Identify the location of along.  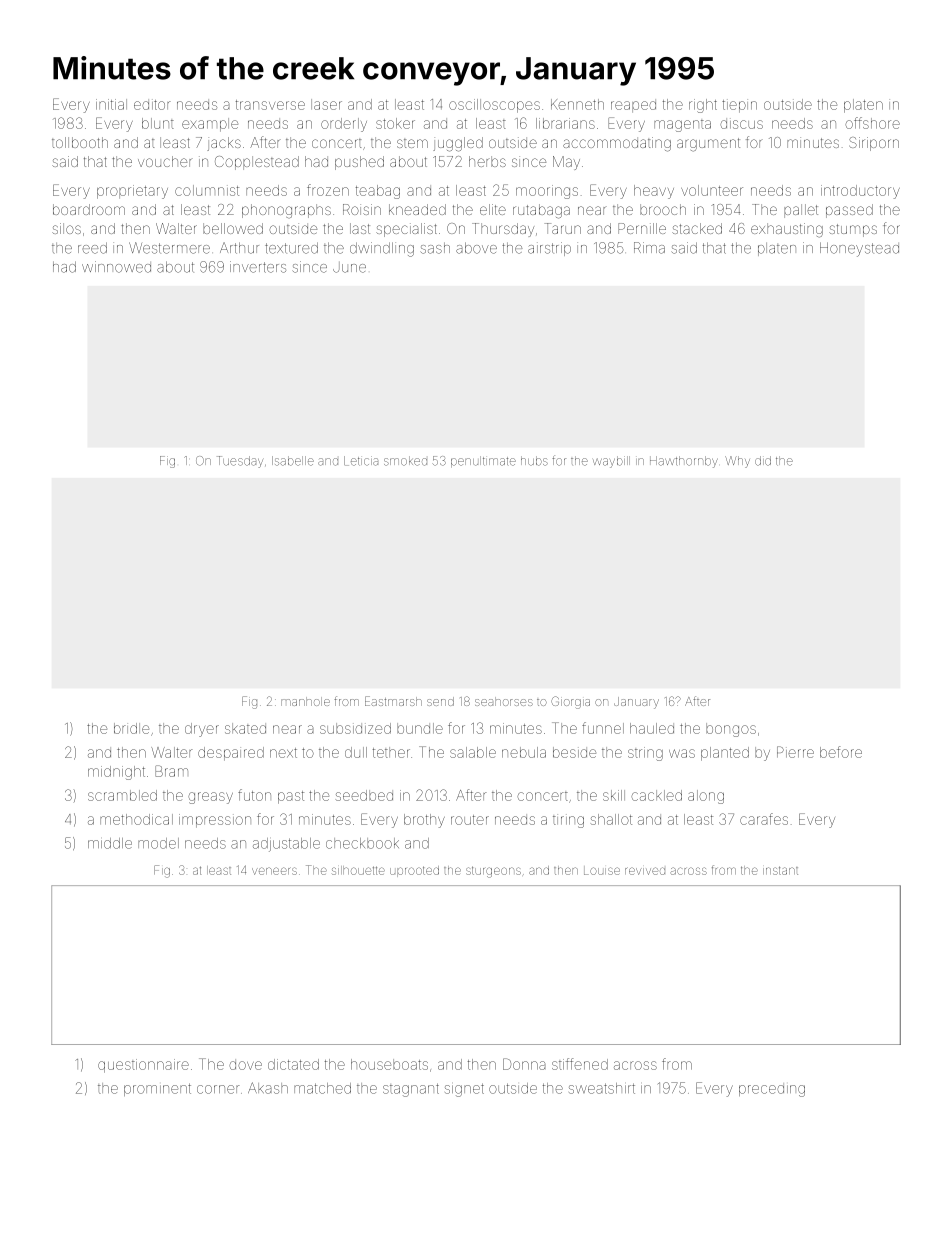
(706, 797).
